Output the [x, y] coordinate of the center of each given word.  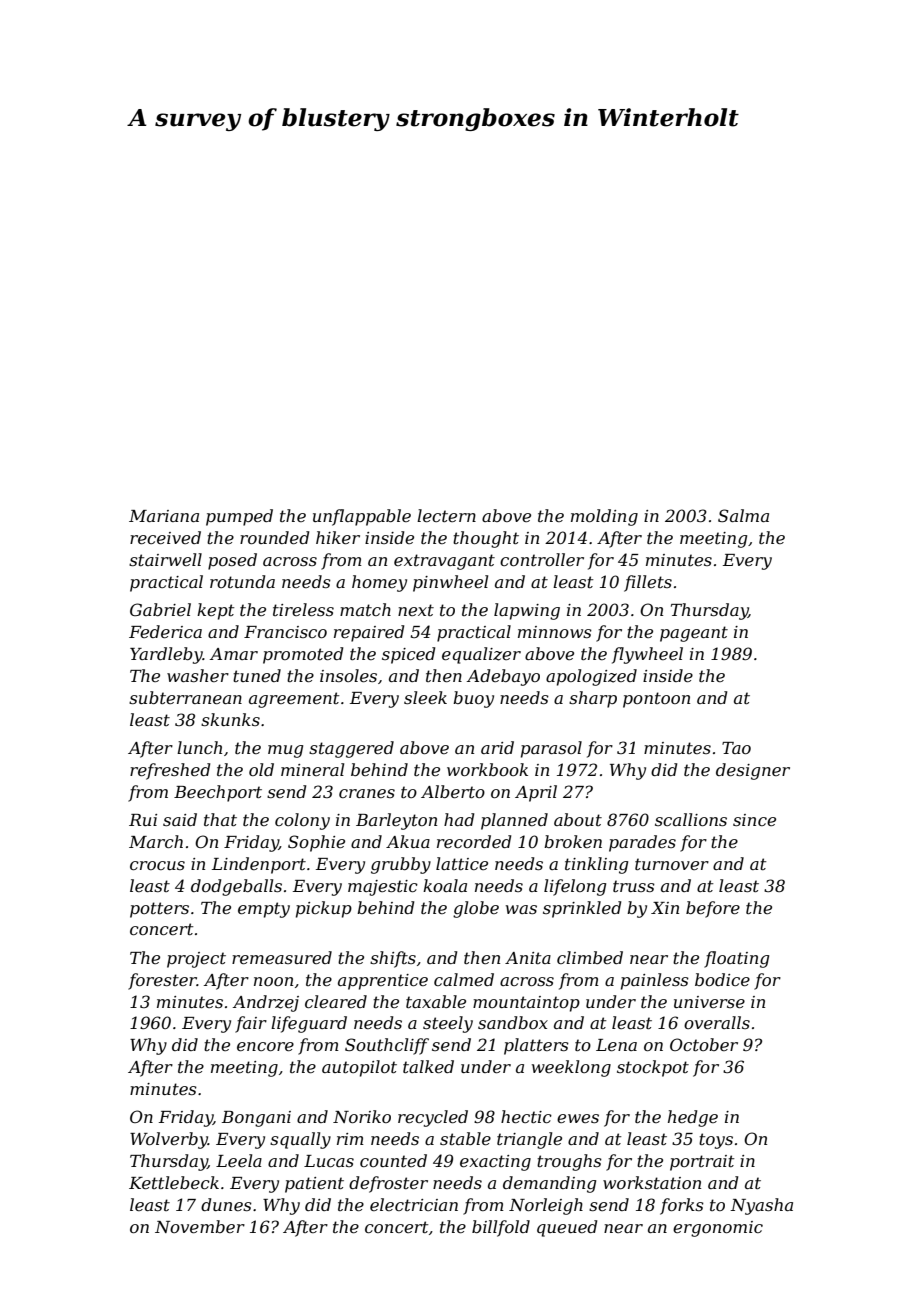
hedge [693, 1118]
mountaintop [526, 1004]
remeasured [282, 957]
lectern [446, 515]
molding [604, 517]
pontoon [656, 700]
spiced [408, 655]
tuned [257, 675]
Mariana [164, 516]
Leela [239, 1160]
